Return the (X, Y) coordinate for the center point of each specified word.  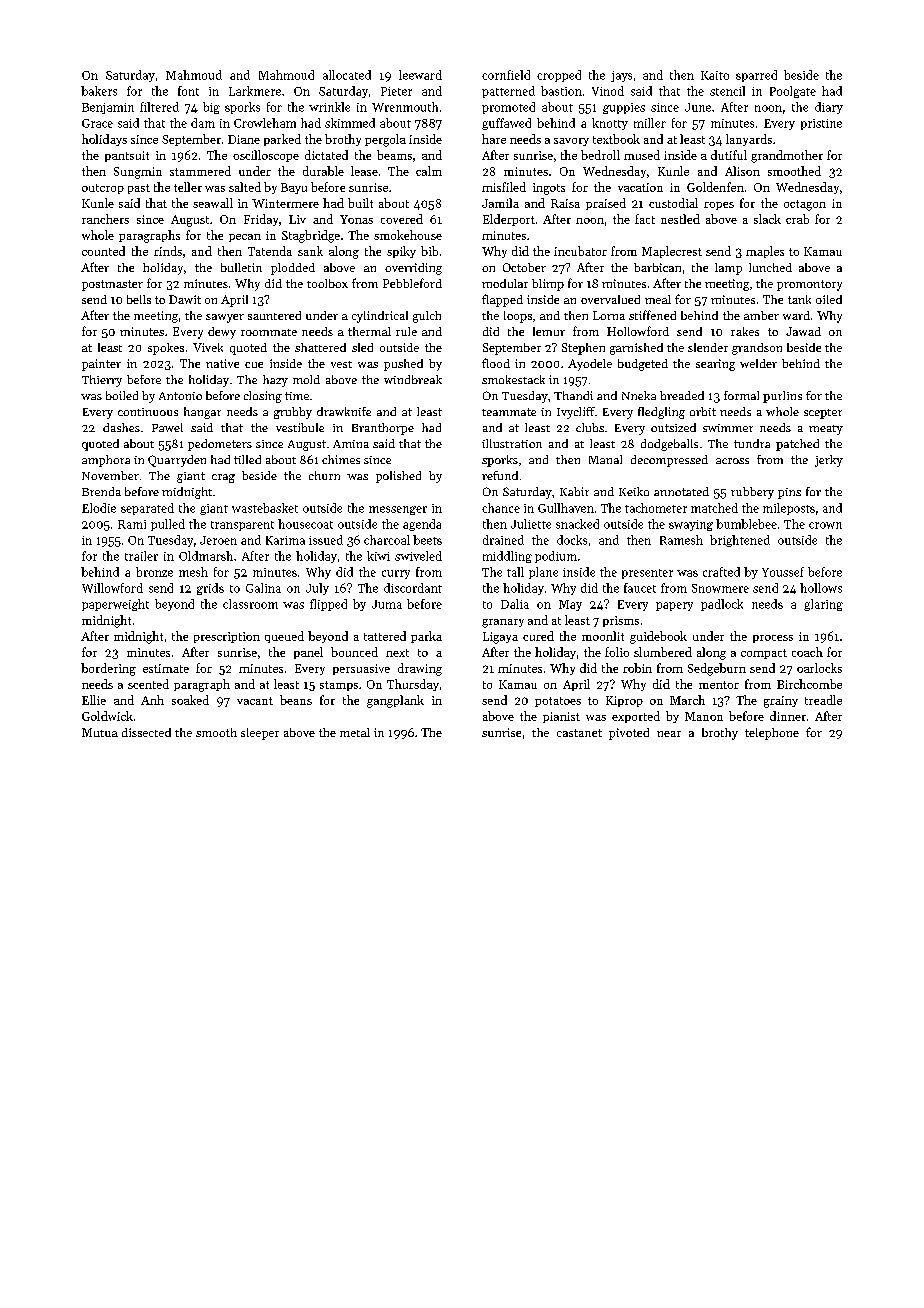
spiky (401, 252)
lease (364, 171)
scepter (823, 414)
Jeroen (218, 540)
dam (203, 123)
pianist (561, 717)
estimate (166, 668)
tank (799, 299)
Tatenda (270, 251)
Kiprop (624, 701)
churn (324, 475)
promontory (809, 285)
